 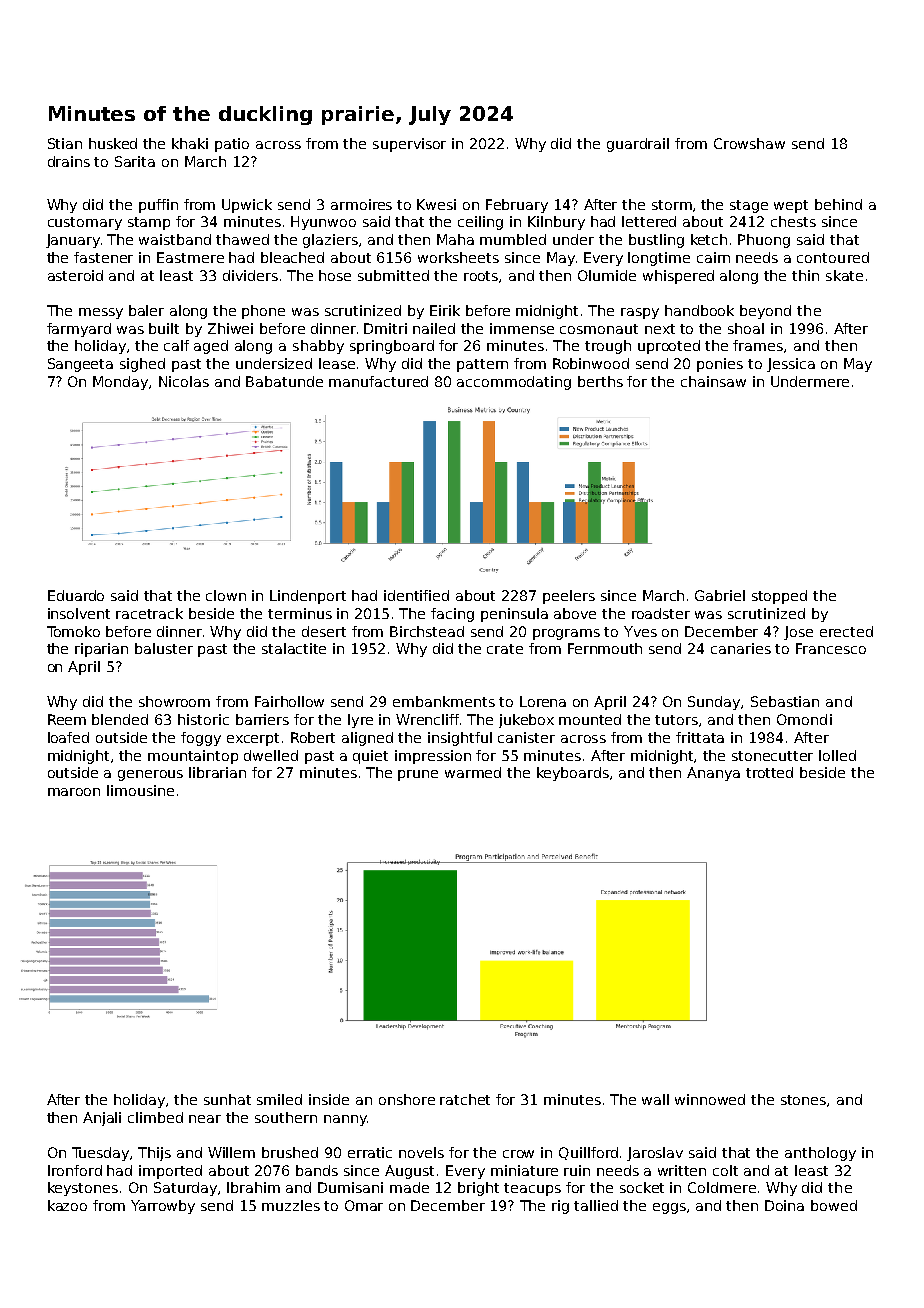 I want to click on Robert, so click(x=313, y=737).
